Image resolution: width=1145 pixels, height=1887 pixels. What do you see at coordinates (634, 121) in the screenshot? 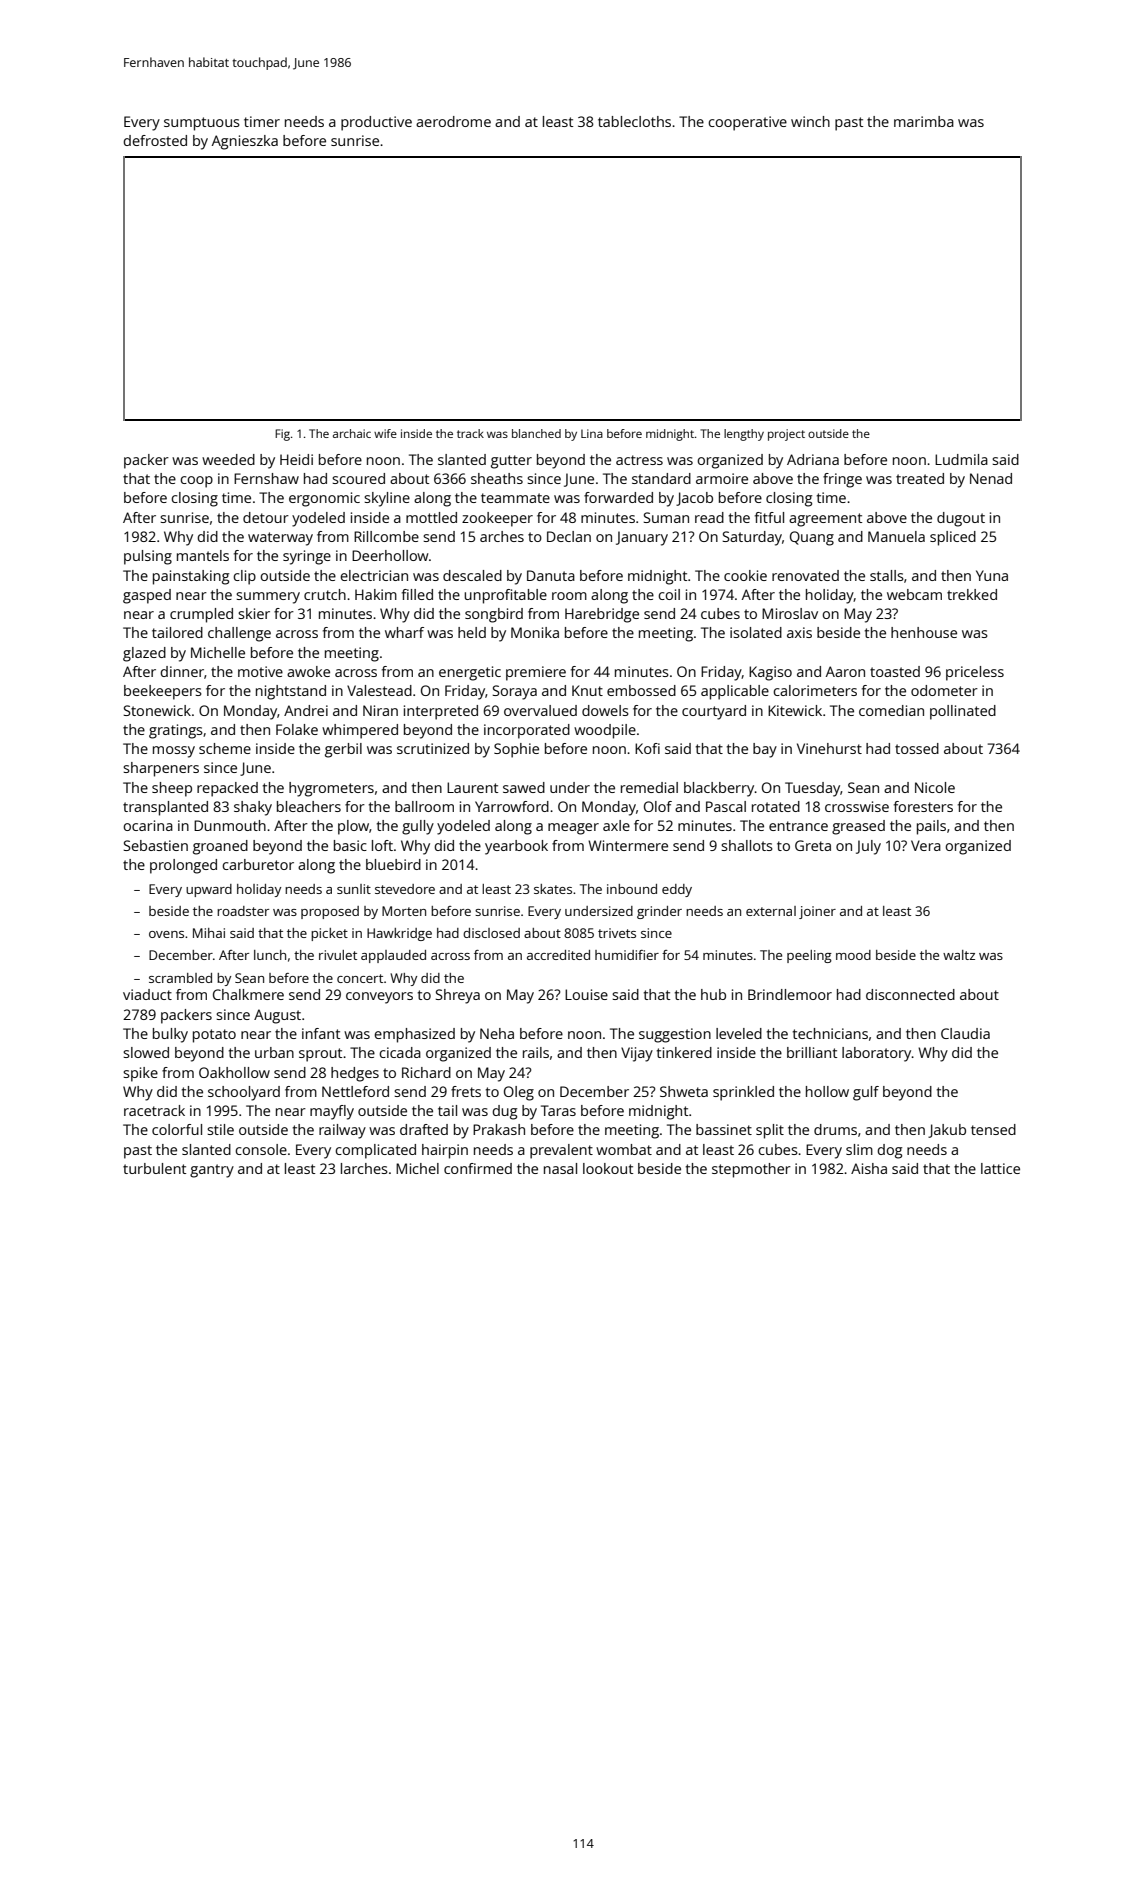
I see `tablecloths` at bounding box center [634, 121].
